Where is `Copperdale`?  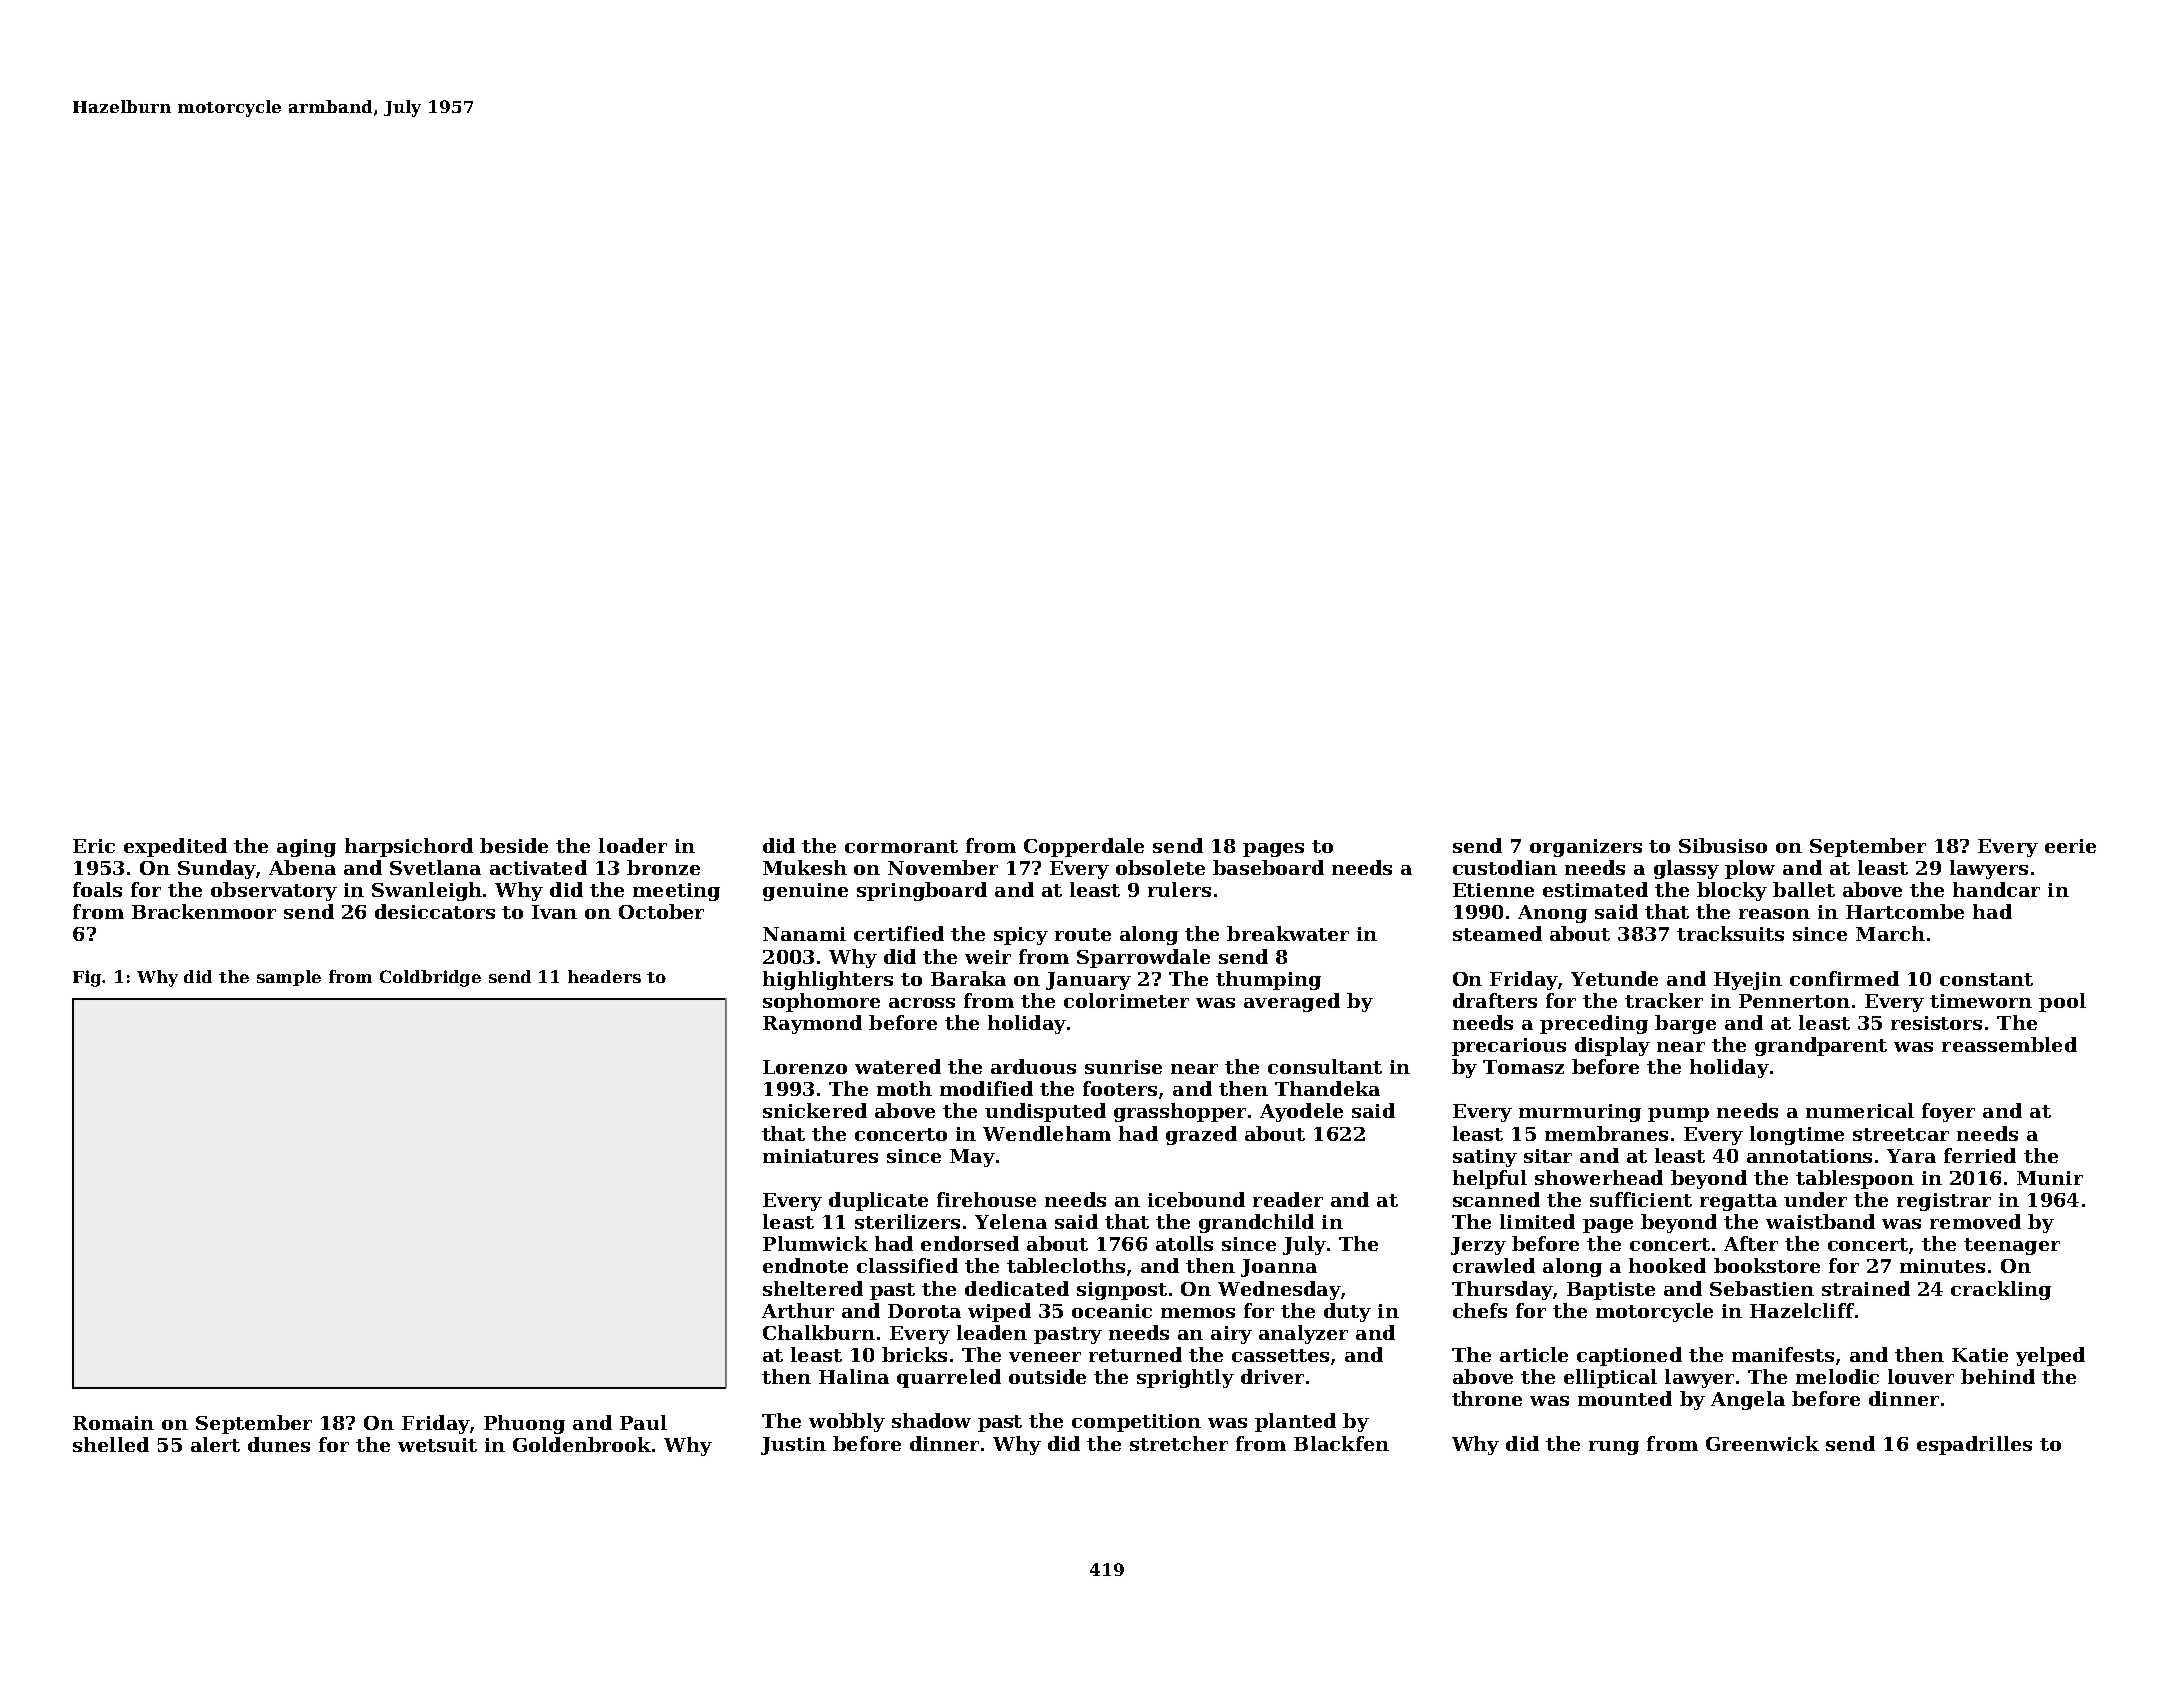 Copperdale is located at coordinates (1084, 847).
